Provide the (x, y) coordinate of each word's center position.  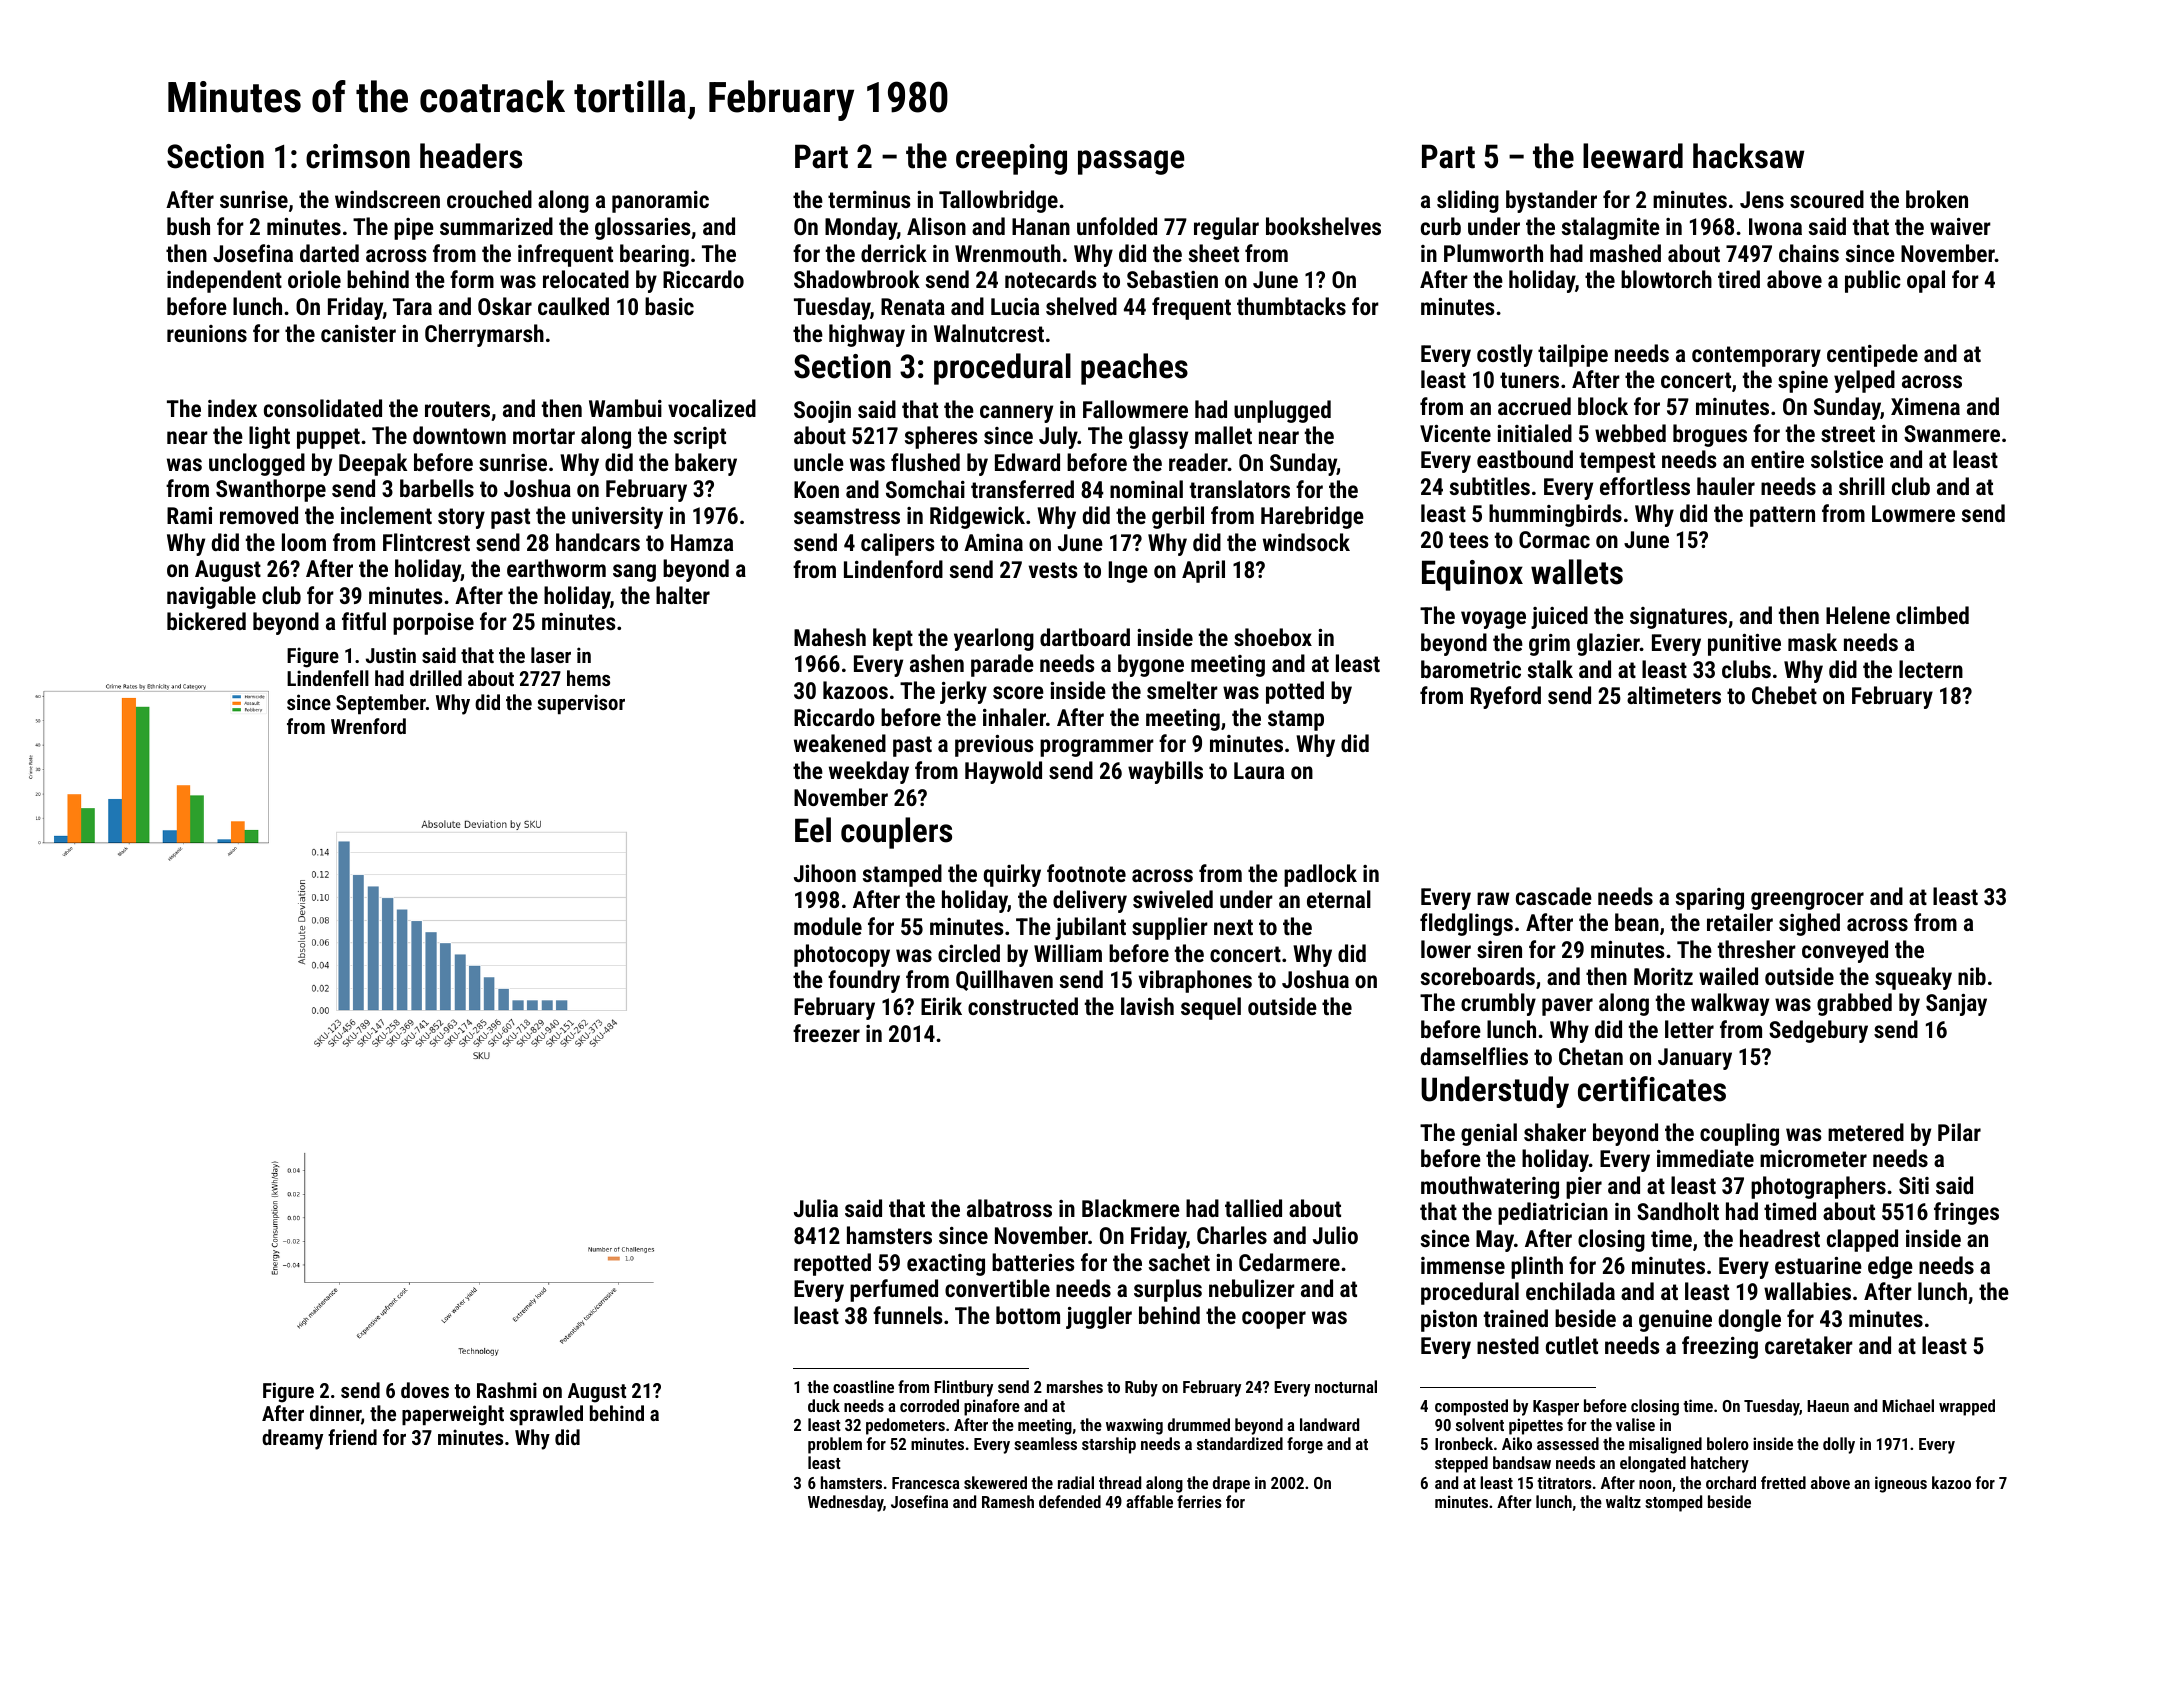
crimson (358, 156)
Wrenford (368, 726)
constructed (1023, 1006)
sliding (1468, 201)
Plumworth (1493, 253)
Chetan (1591, 1056)
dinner (335, 1413)
